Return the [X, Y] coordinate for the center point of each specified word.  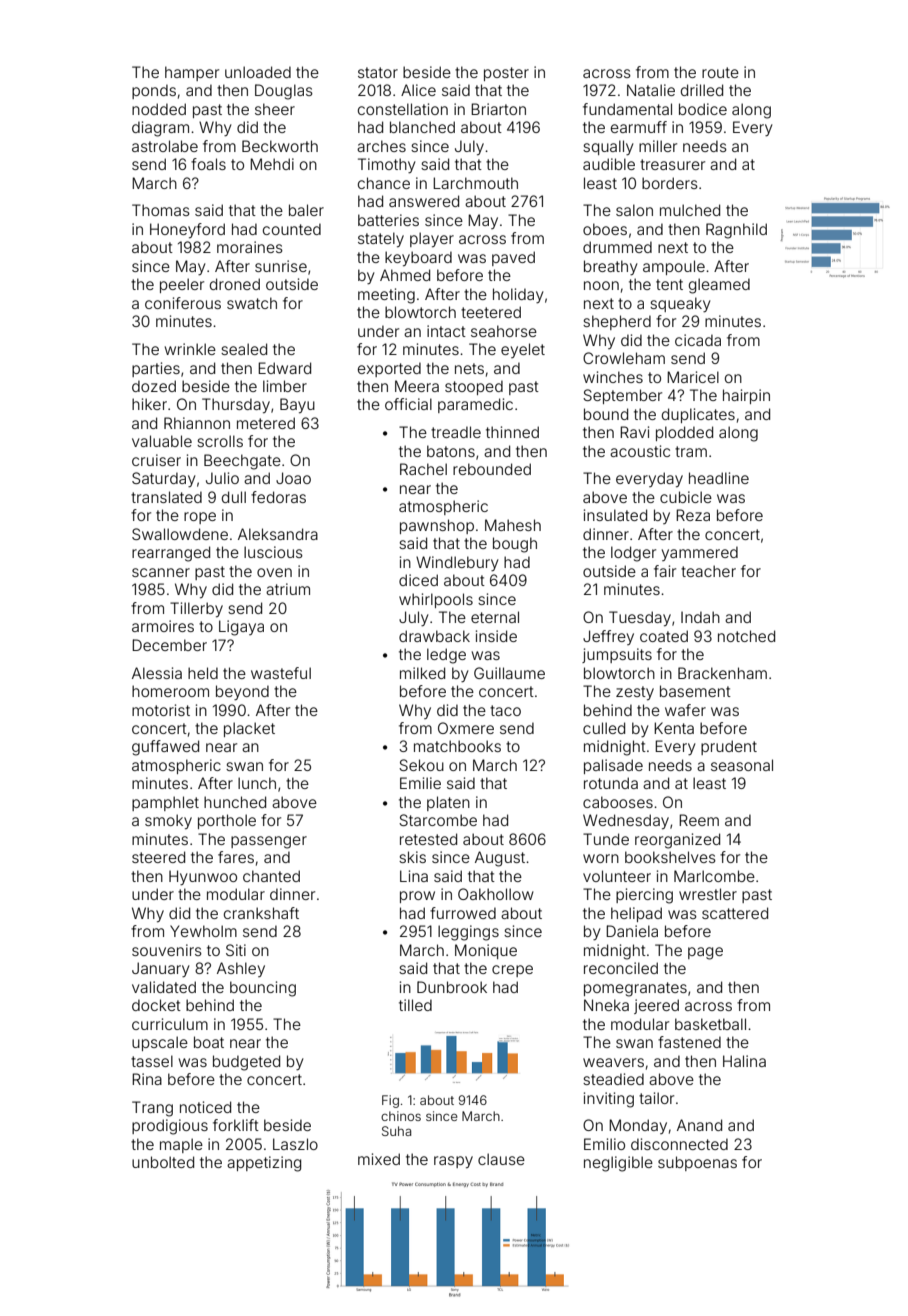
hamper [192, 73]
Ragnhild [736, 231]
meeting [386, 296]
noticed [205, 1107]
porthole [227, 821]
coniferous [183, 303]
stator [378, 72]
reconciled [621, 968]
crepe [512, 971]
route [720, 72]
